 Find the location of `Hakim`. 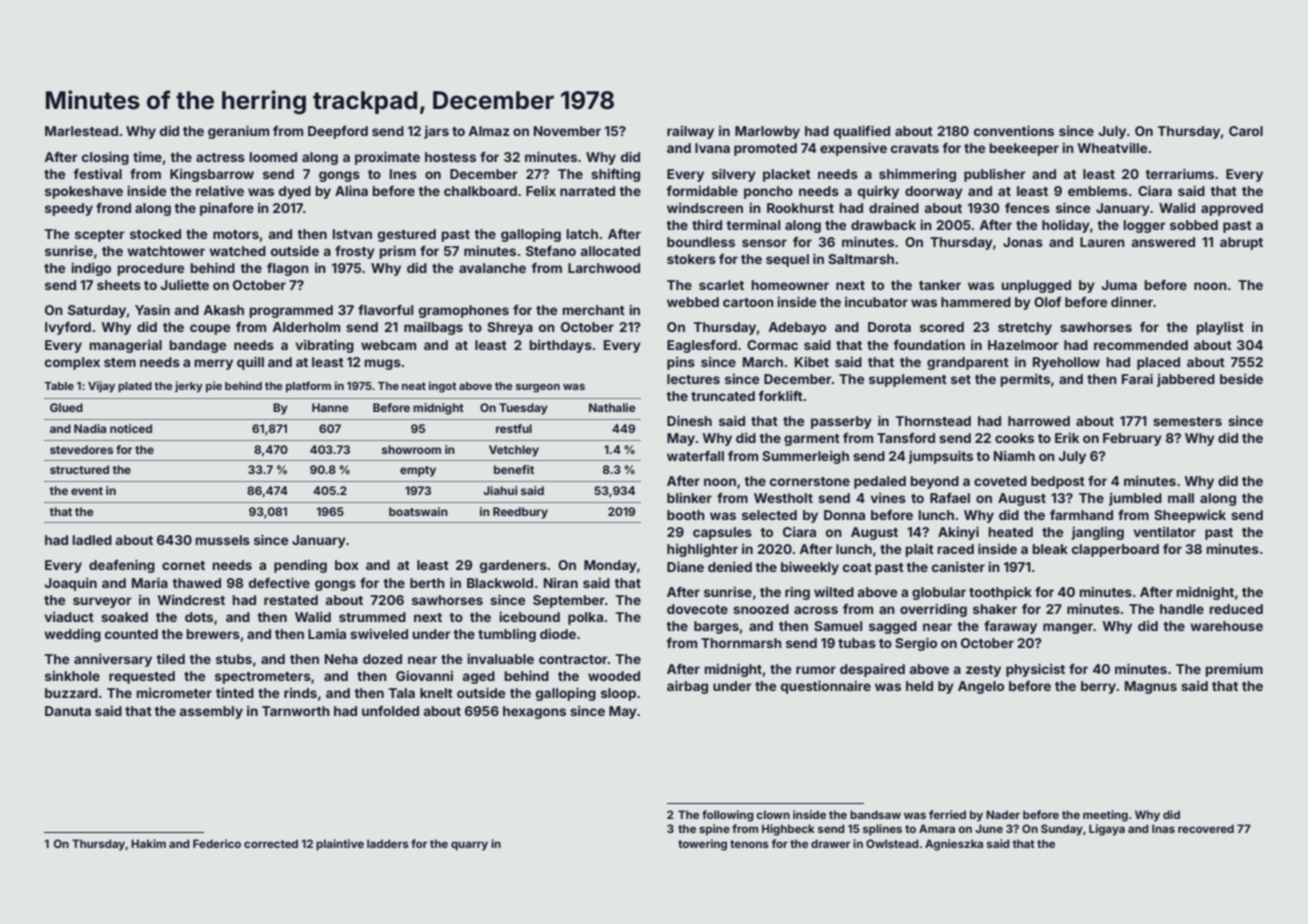

Hakim is located at coordinates (148, 843).
